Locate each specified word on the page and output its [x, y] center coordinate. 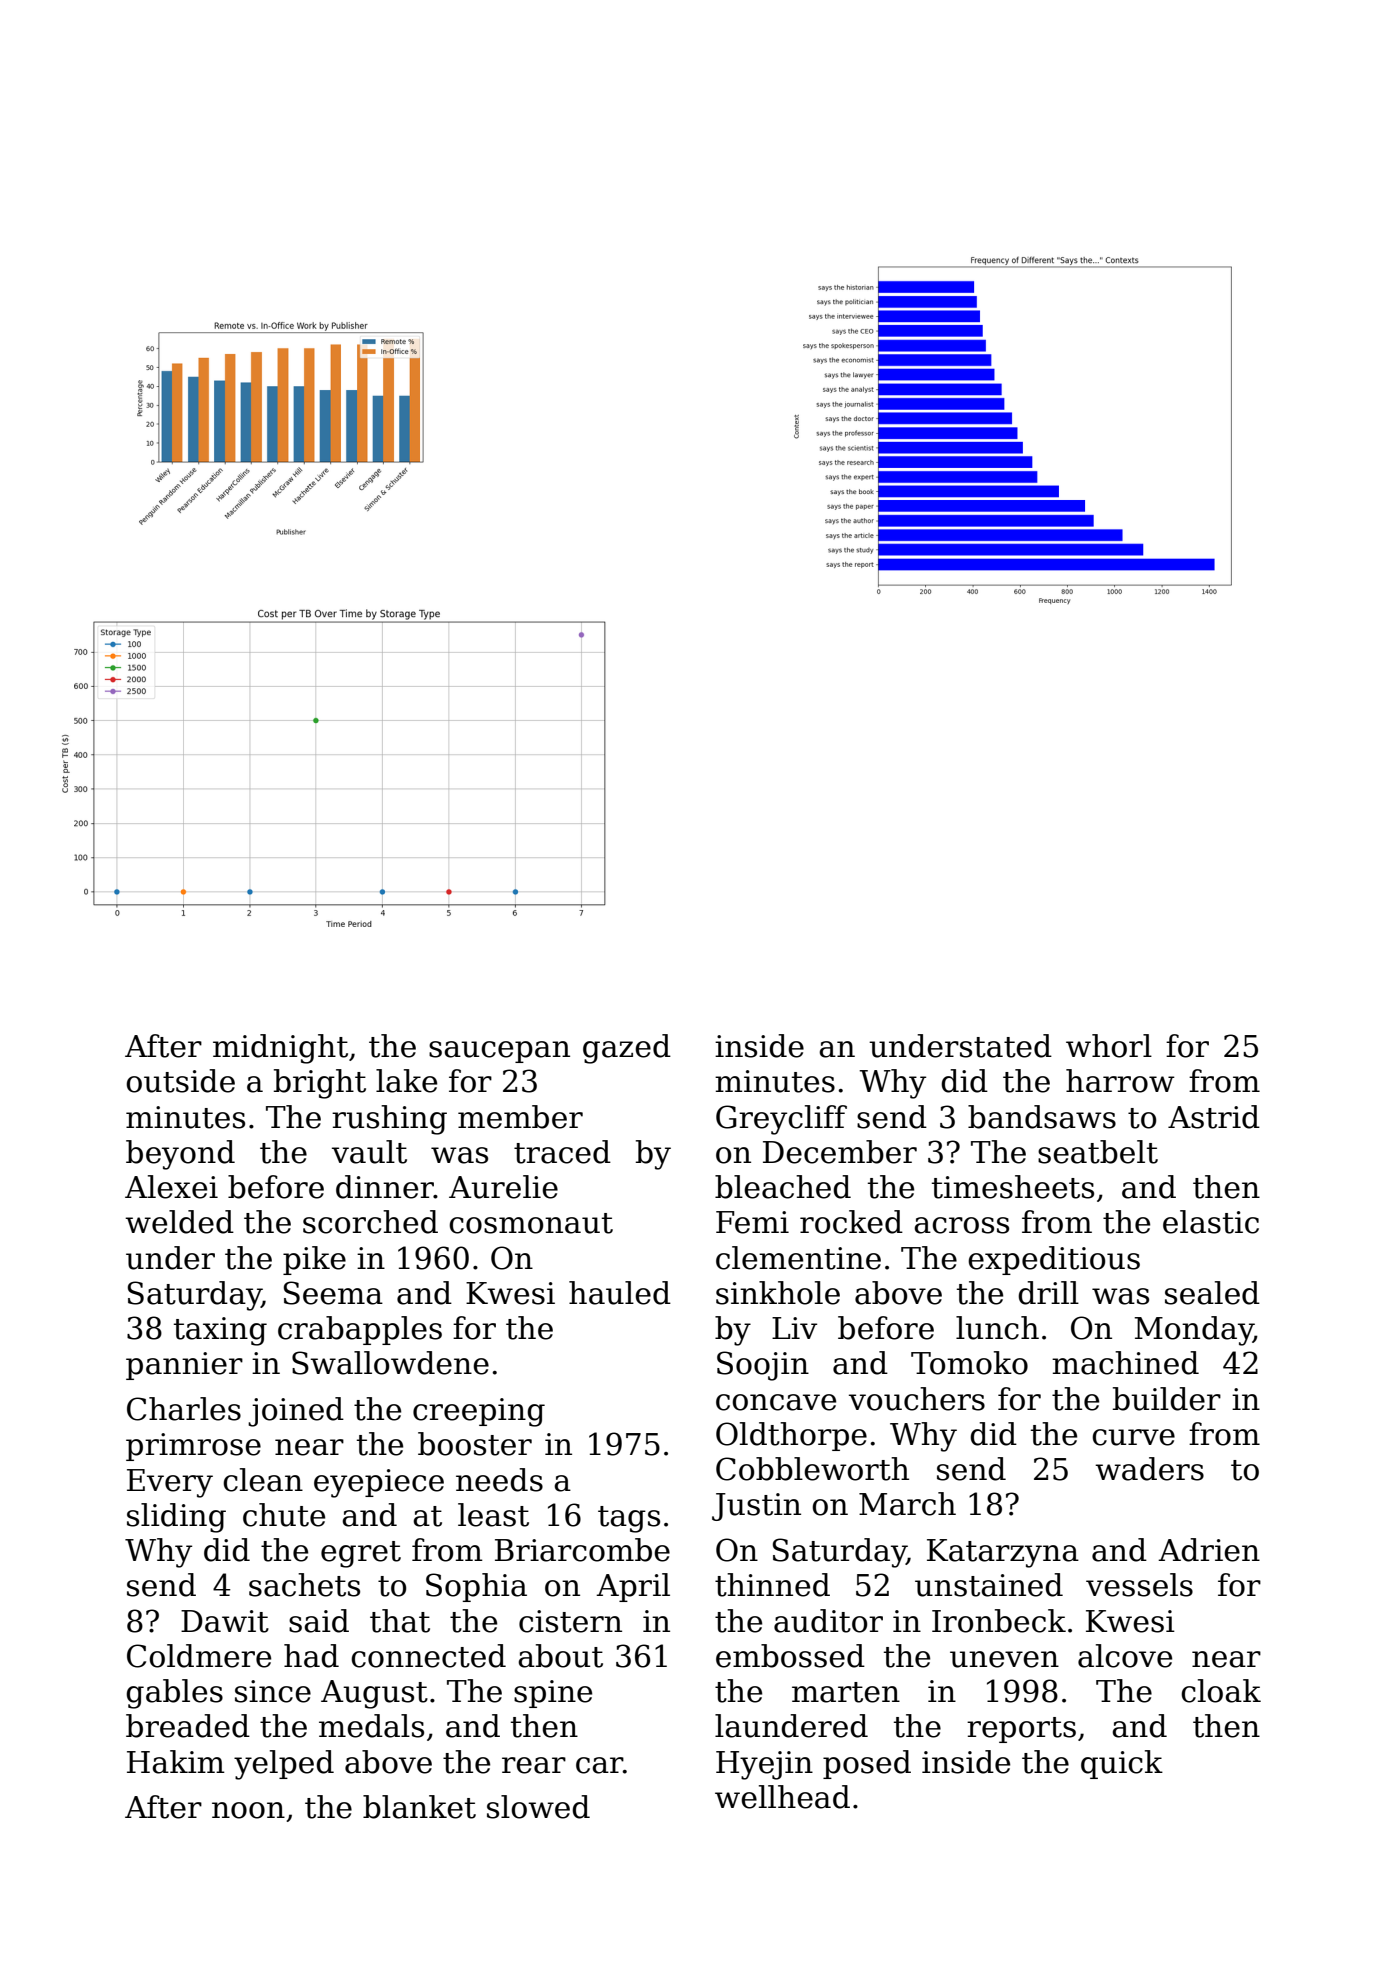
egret [361, 1554]
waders [1149, 1469]
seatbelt [1098, 1152]
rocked [851, 1222]
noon [248, 1810]
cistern [570, 1621]
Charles [184, 1409]
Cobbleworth [812, 1469]
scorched [370, 1222]
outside [180, 1081]
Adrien [1209, 1550]
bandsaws [1042, 1117]
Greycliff [781, 1120]
